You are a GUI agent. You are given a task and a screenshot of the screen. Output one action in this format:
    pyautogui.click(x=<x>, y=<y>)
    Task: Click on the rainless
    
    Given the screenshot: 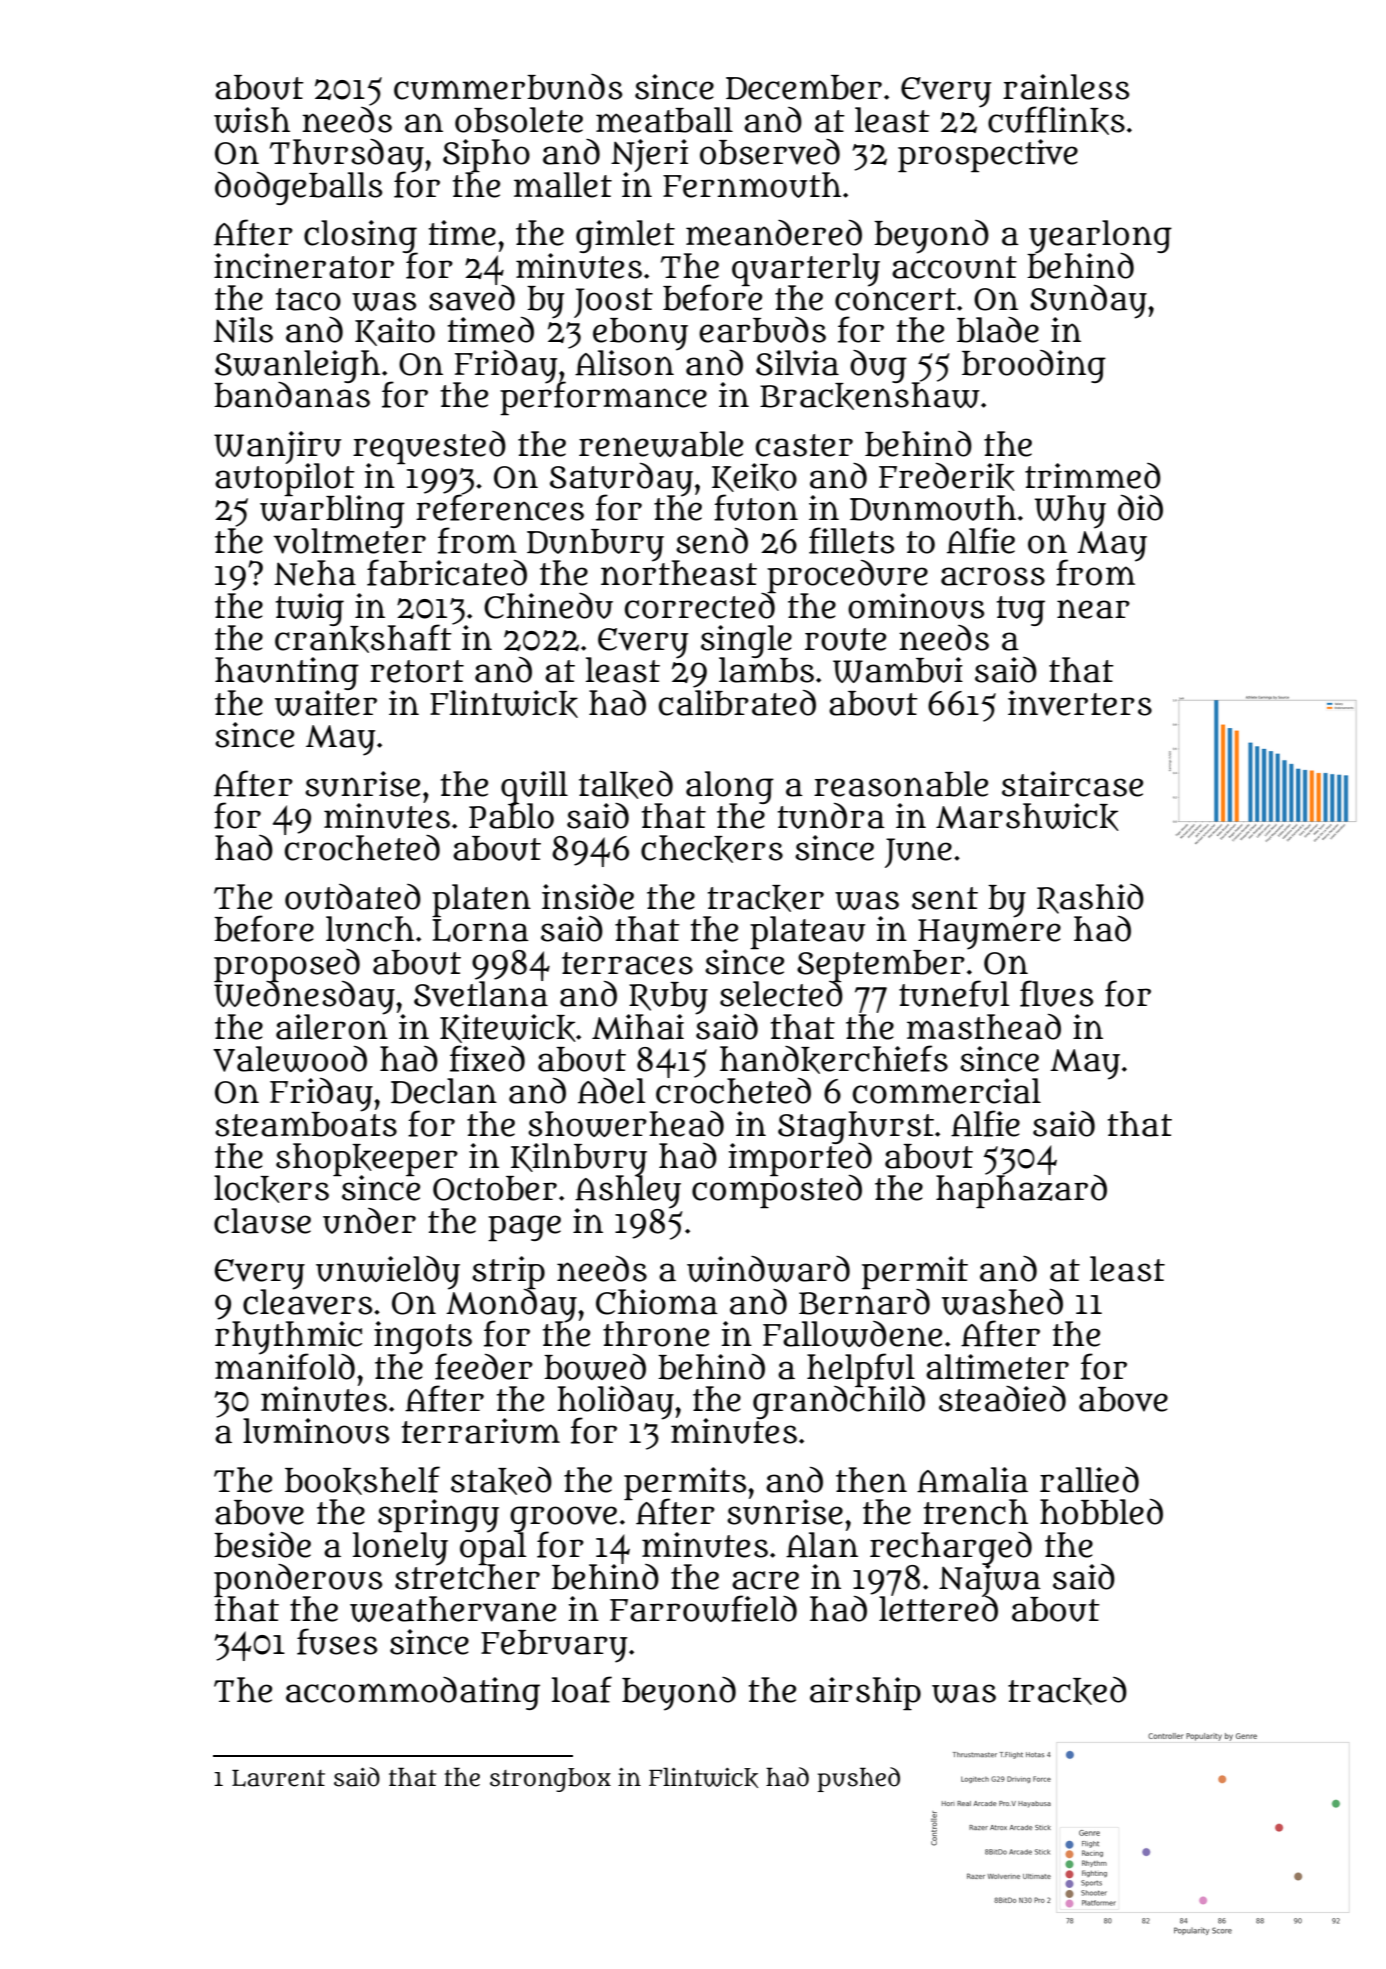 What is the action you would take?
    pyautogui.click(x=1066, y=87)
